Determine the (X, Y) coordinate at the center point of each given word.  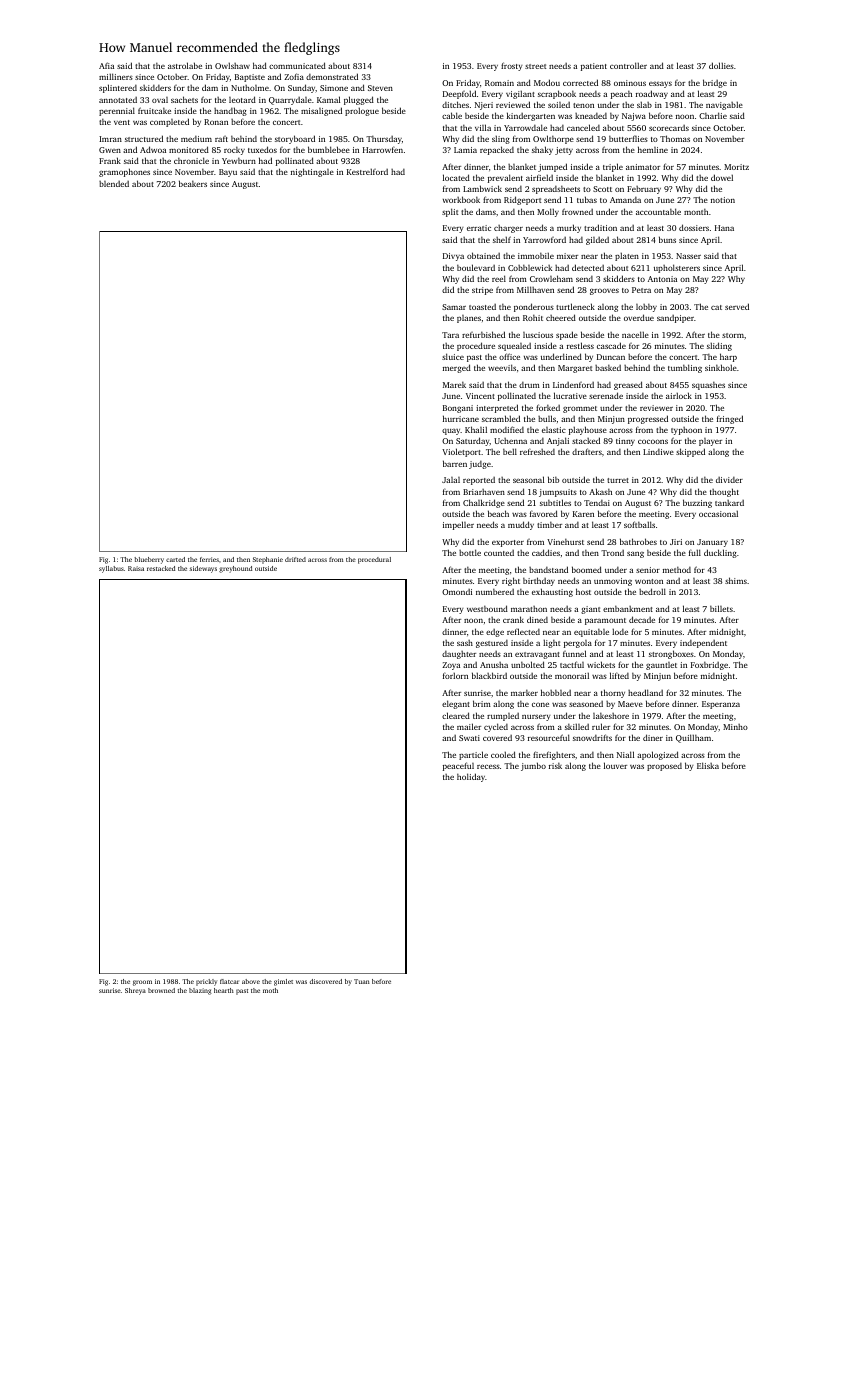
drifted (295, 559)
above (251, 981)
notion (723, 200)
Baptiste (250, 78)
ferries (209, 559)
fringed (730, 419)
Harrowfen (383, 149)
